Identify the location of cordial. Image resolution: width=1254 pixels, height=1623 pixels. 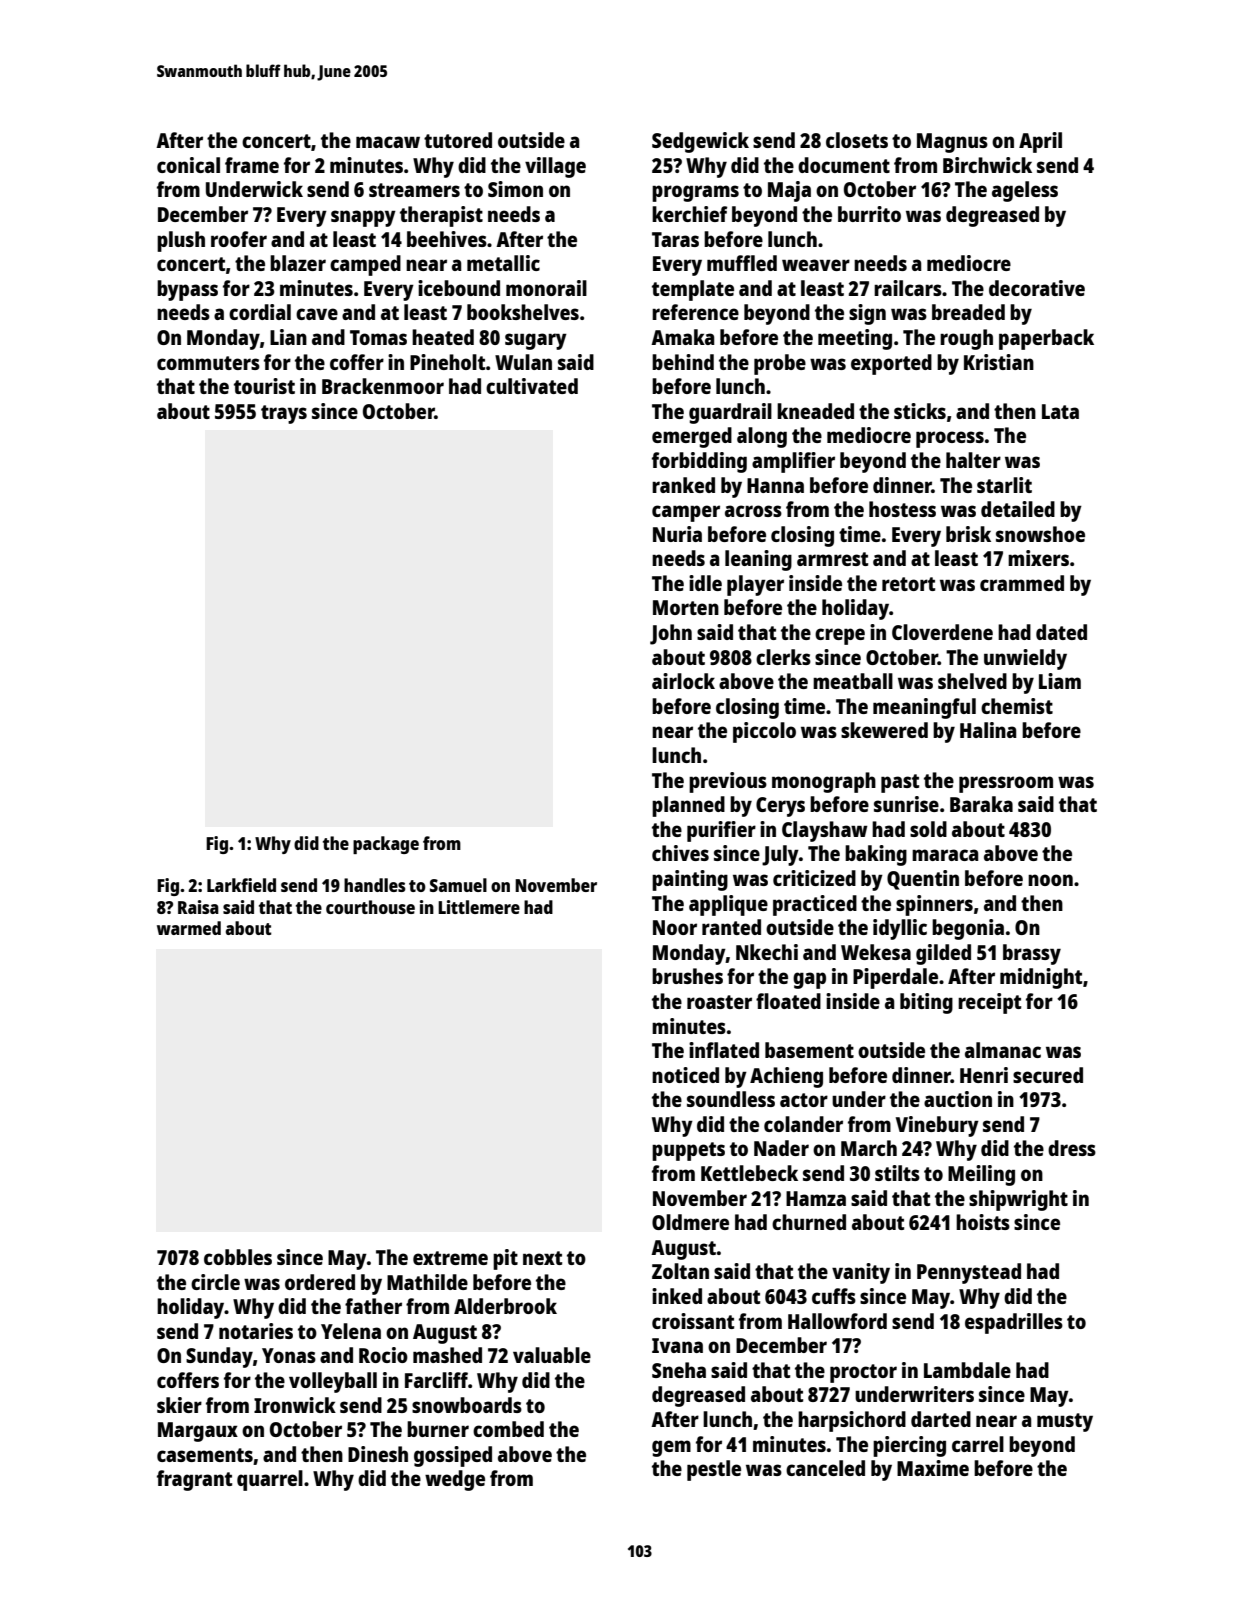
(260, 312).
